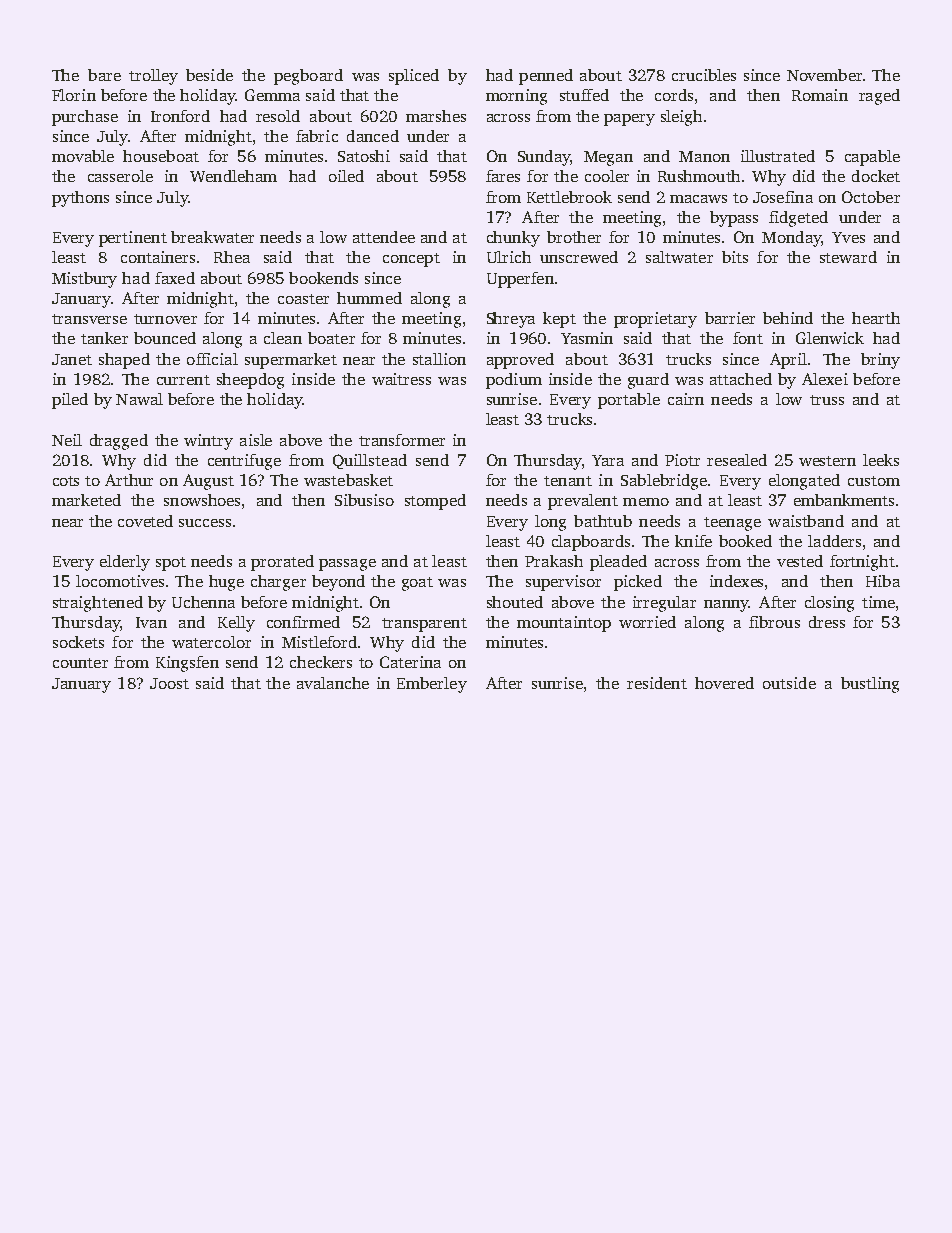 Image resolution: width=952 pixels, height=1233 pixels. I want to click on mountaintop, so click(564, 624).
